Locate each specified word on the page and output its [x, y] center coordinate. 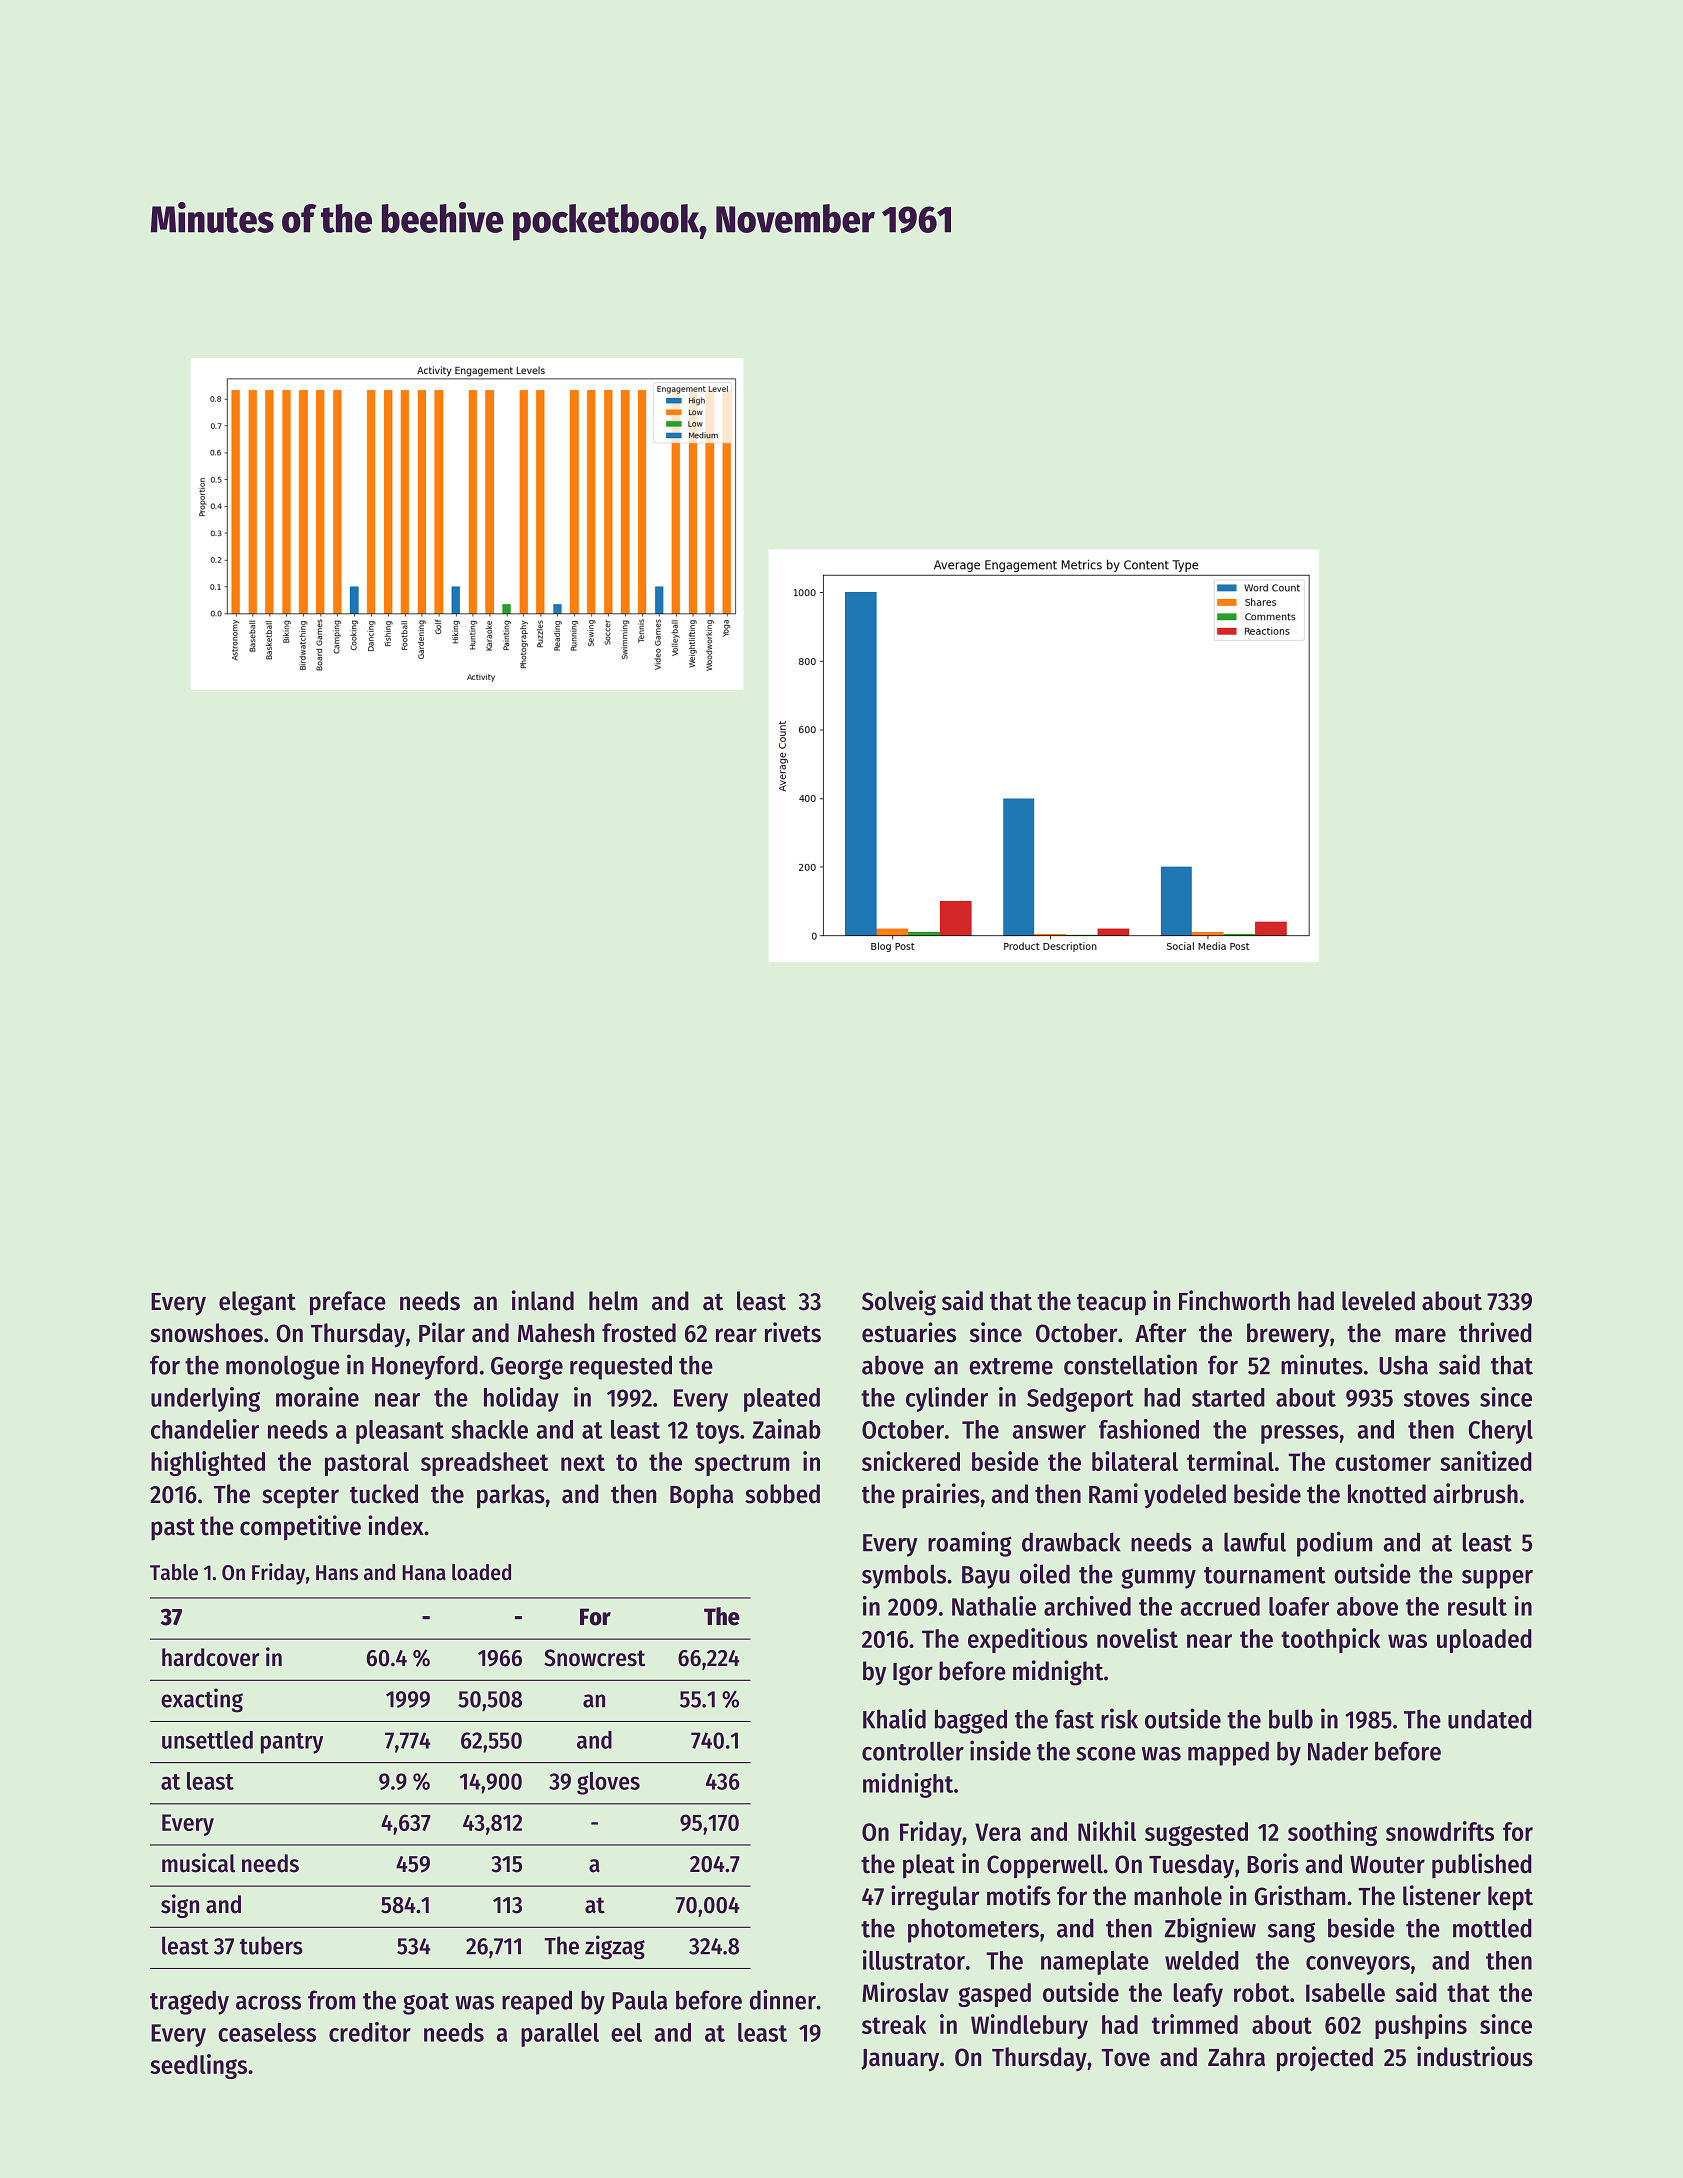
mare [1420, 1335]
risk [1119, 1718]
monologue [283, 1367]
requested [621, 1367]
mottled [1492, 1928]
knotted [1387, 1494]
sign [180, 1906]
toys [717, 1433]
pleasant [400, 1432]
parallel [560, 2035]
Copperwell [1045, 1866]
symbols [904, 1576]
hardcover [210, 1657]
